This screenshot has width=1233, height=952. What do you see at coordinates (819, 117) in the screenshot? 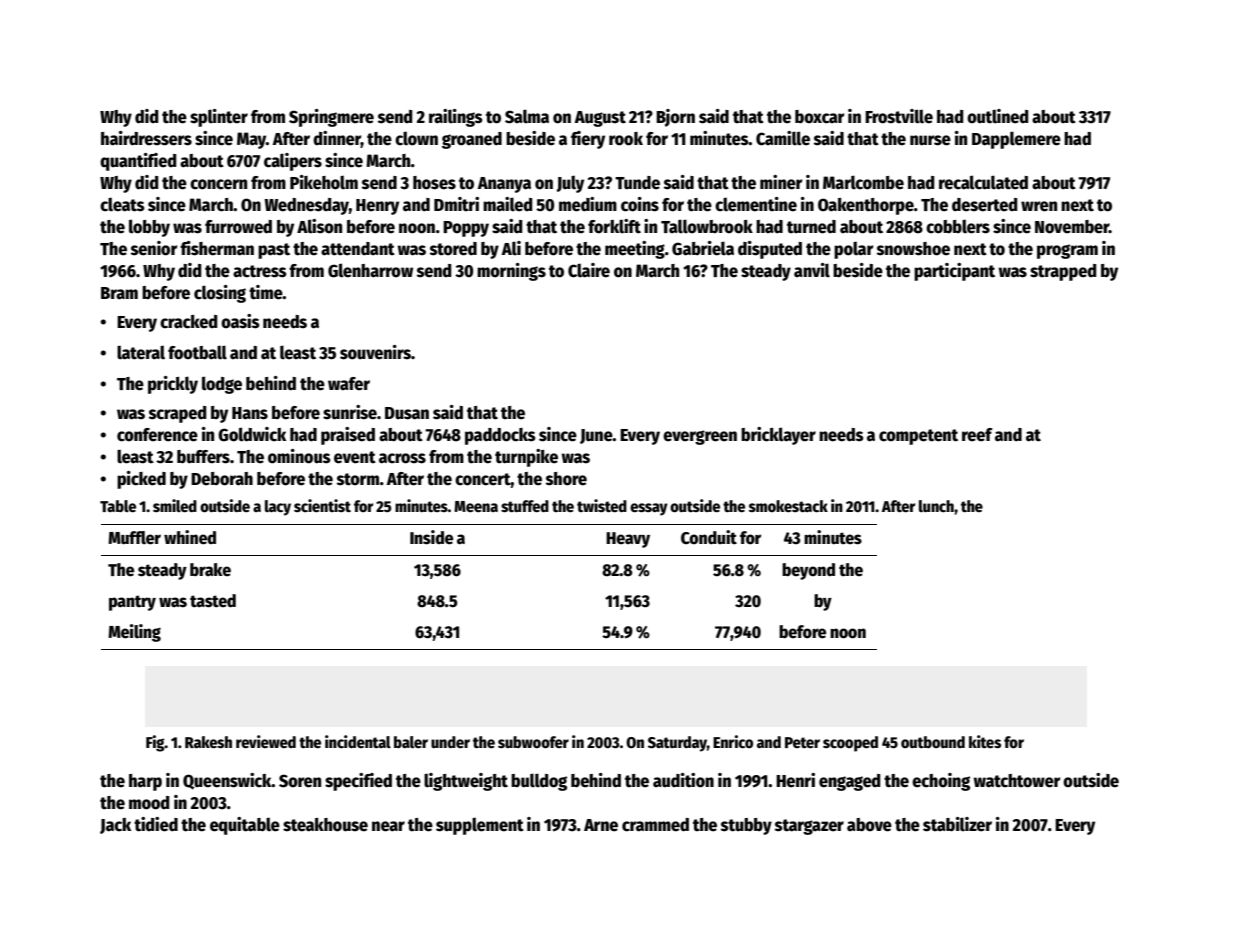
I see `boxcar` at bounding box center [819, 117].
